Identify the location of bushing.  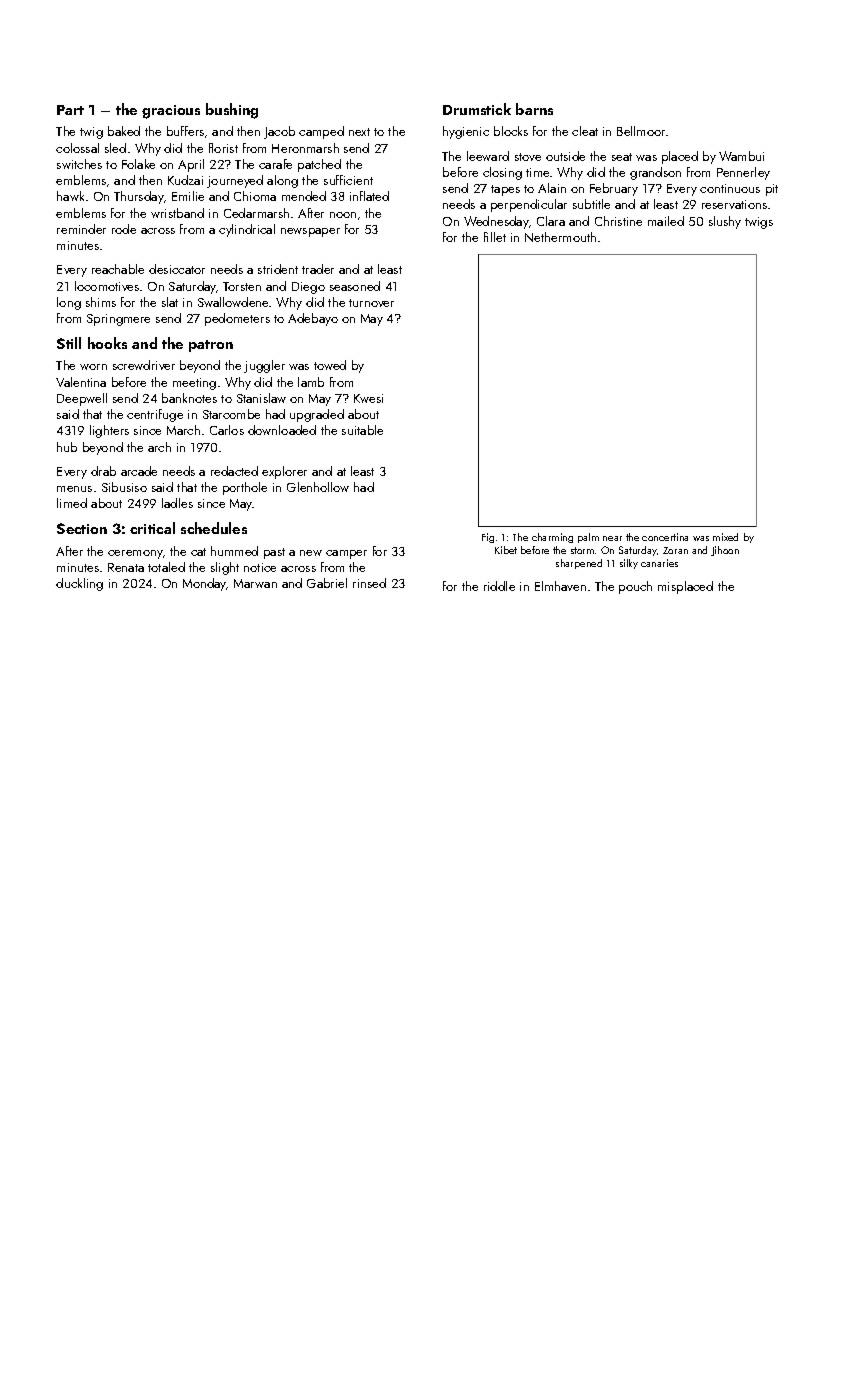
(232, 111).
